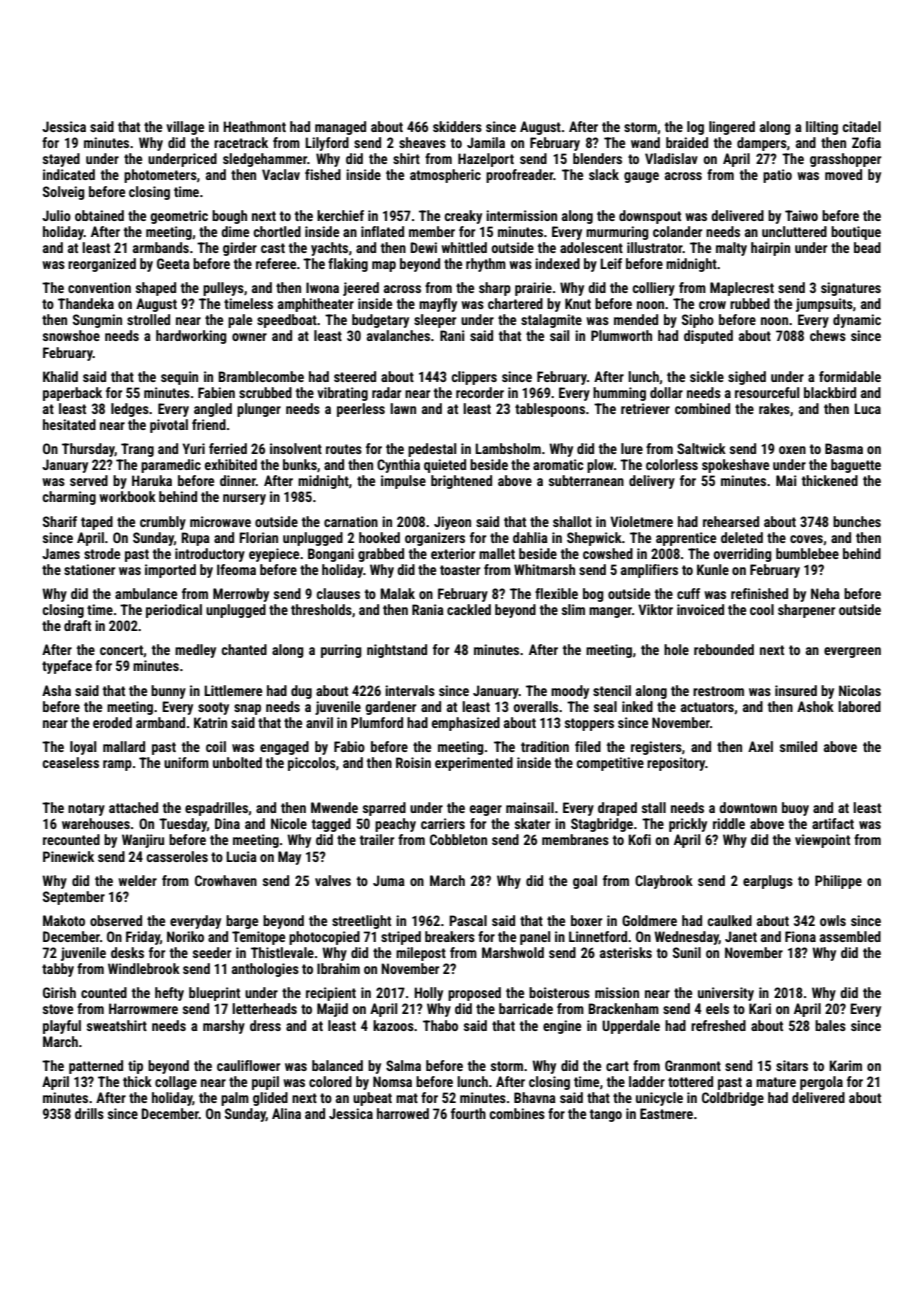 Image resolution: width=924 pixels, height=1308 pixels. Describe the element at coordinates (340, 128) in the image. I see `managed` at that location.
